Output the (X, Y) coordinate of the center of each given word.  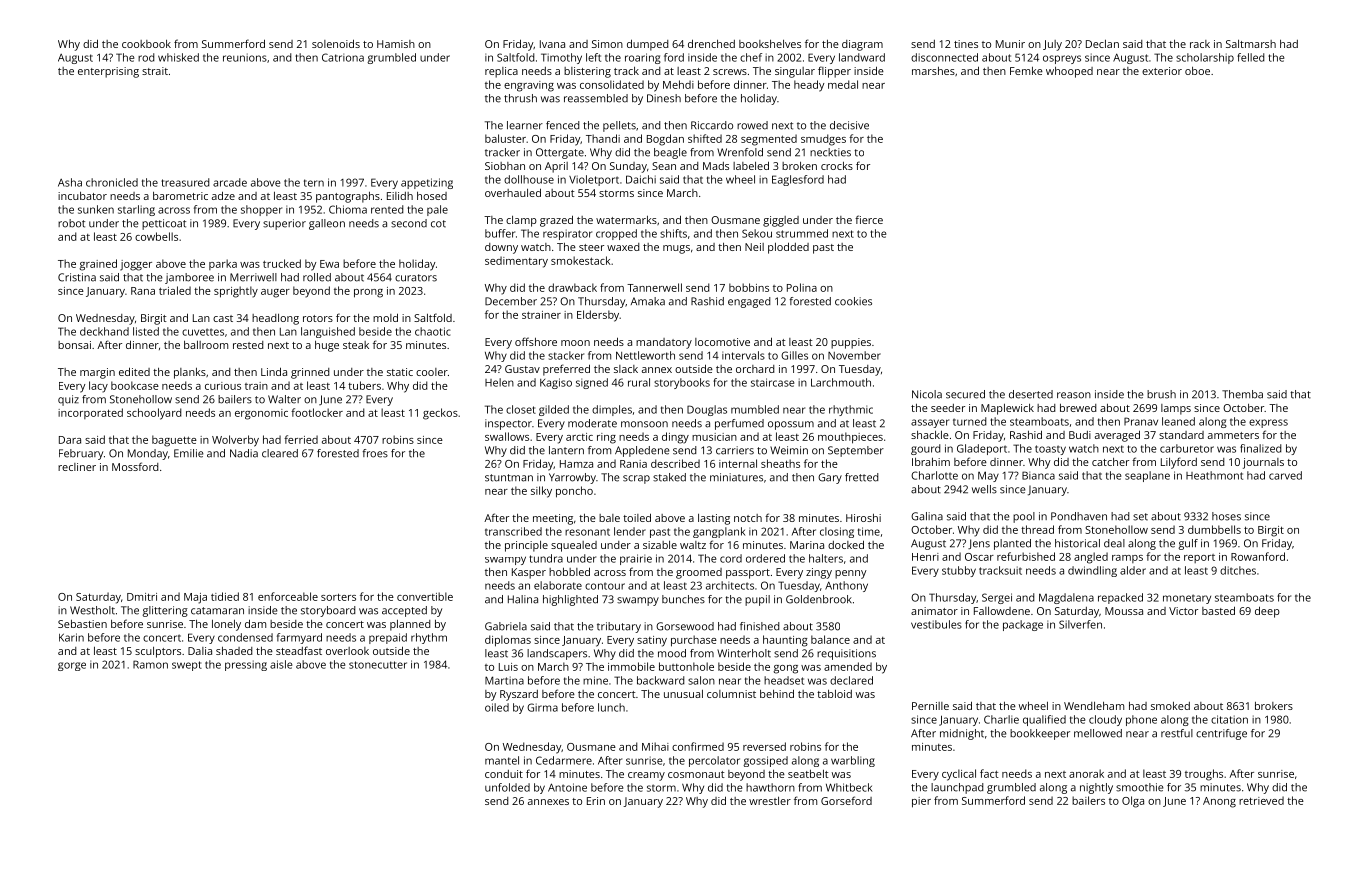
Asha (70, 182)
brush (1161, 394)
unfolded (507, 787)
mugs (676, 249)
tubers (364, 385)
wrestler (770, 801)
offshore (536, 341)
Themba (1242, 394)
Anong (1219, 802)
